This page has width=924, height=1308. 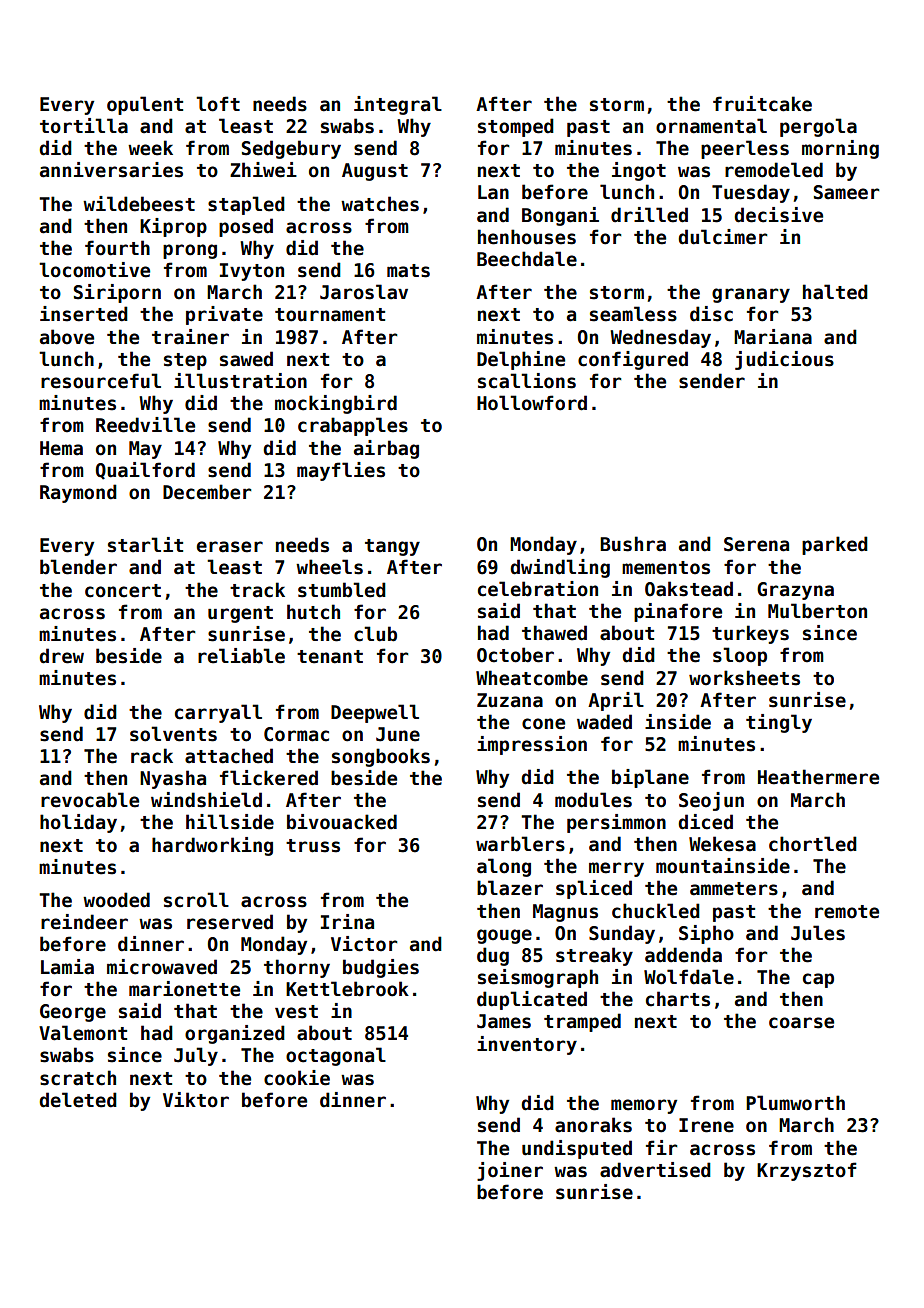 I want to click on tortilla, so click(x=84, y=126).
